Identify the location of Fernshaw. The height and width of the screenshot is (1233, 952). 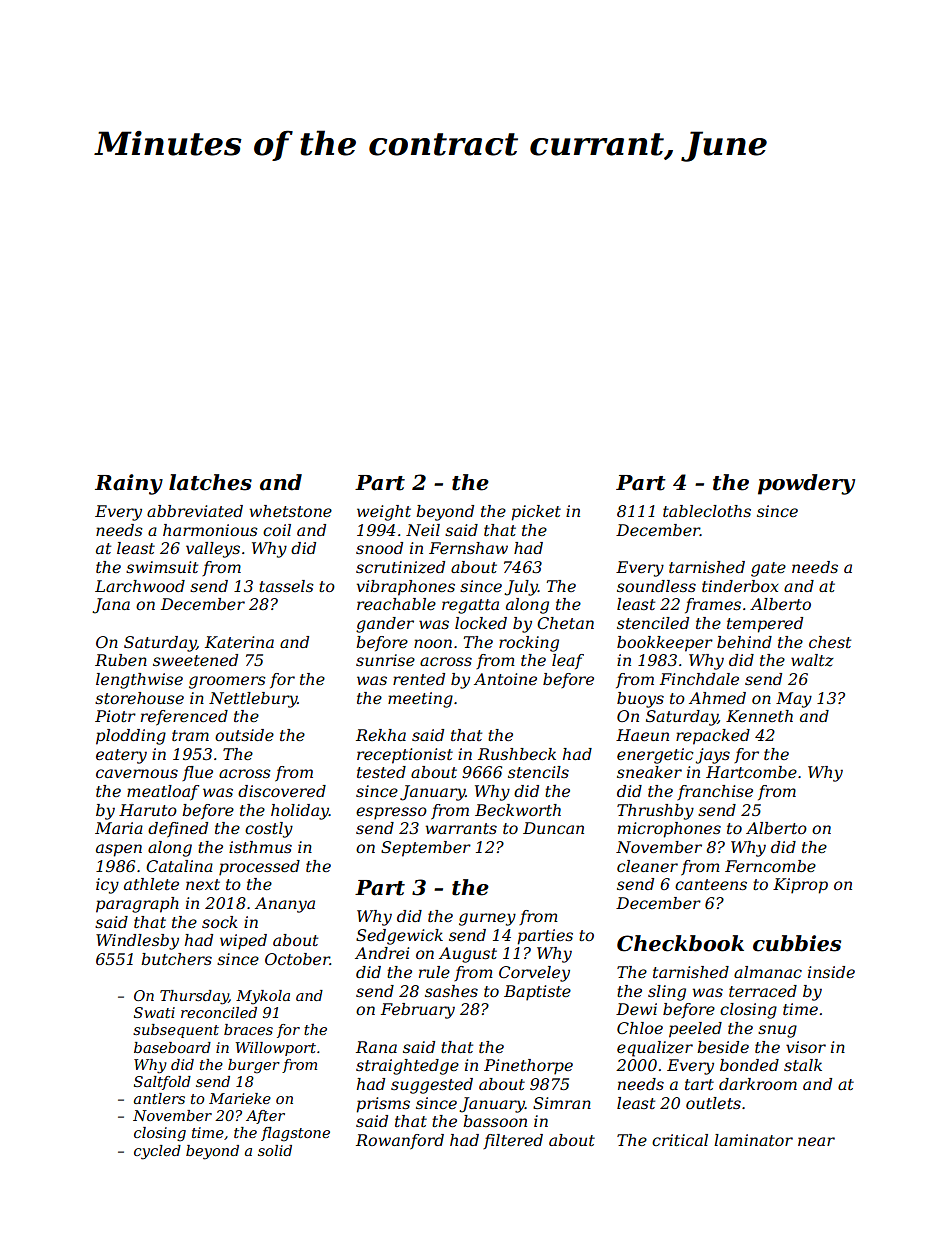
(468, 548).
